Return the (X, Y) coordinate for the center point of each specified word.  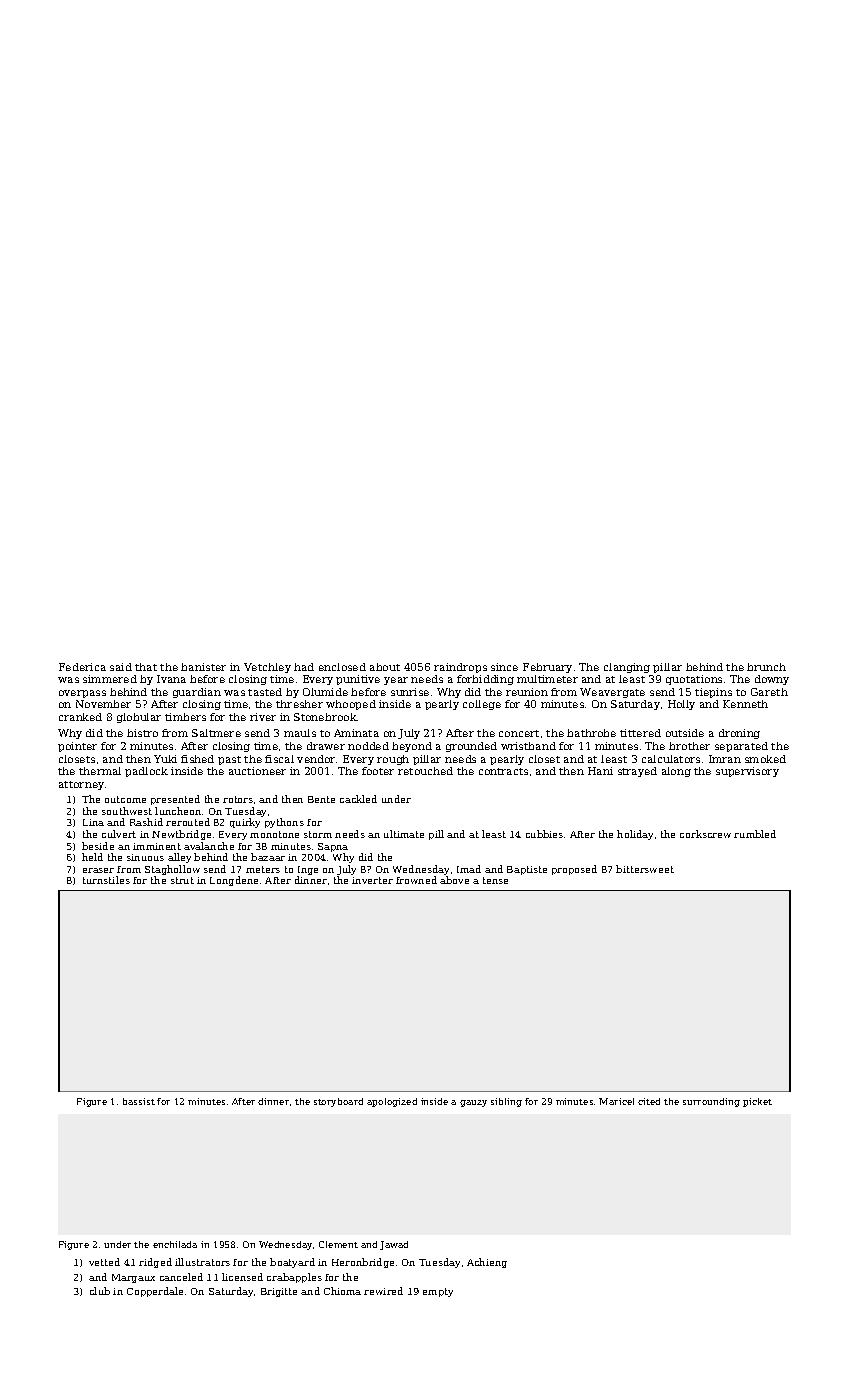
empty (438, 1292)
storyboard (338, 1102)
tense (495, 880)
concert (519, 733)
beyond (412, 747)
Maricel (616, 1101)
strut (182, 880)
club (100, 1291)
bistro (142, 733)
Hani (600, 771)
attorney (81, 785)
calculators (671, 759)
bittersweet (645, 869)
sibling (506, 1102)
